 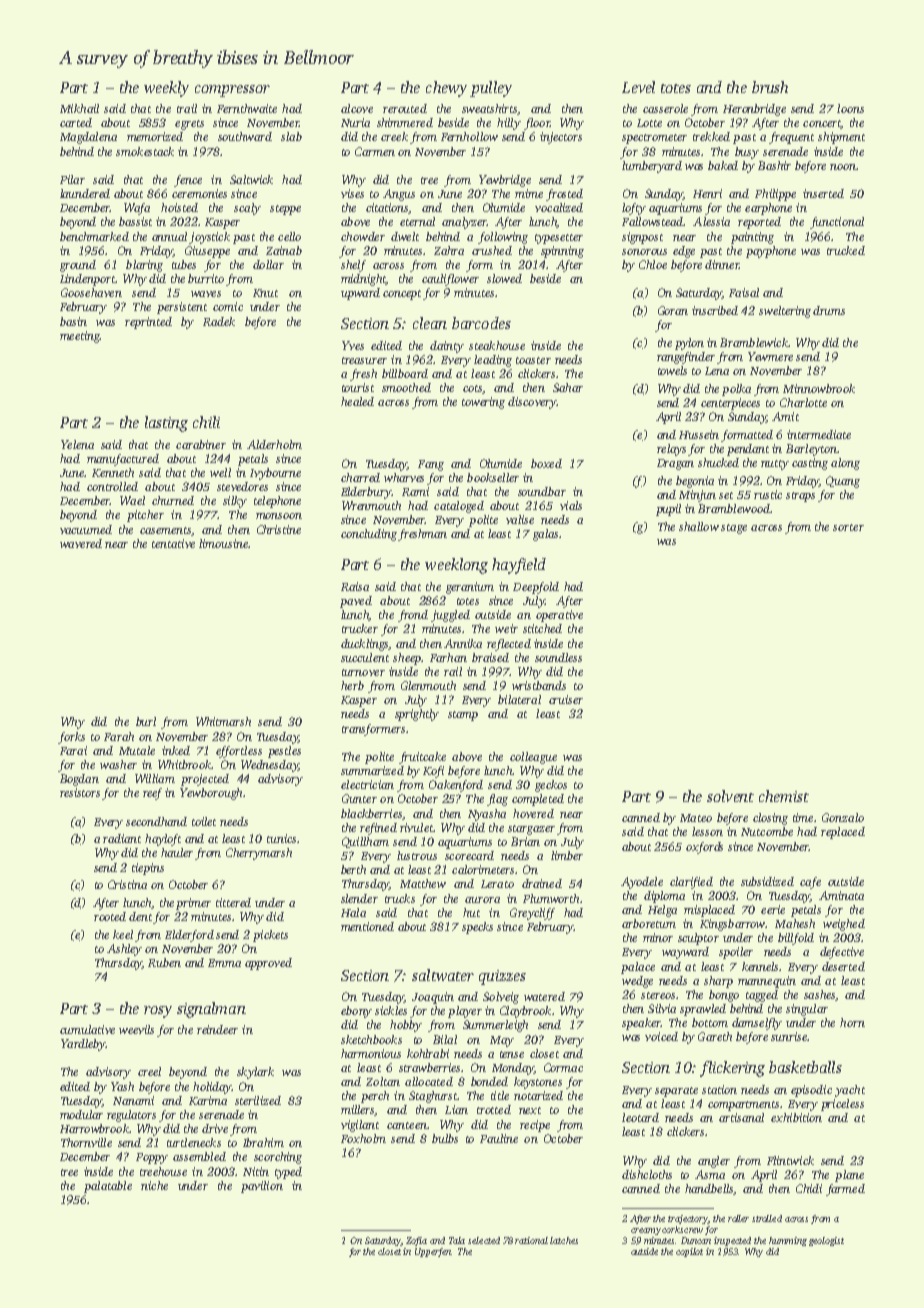 What do you see at coordinates (754, 342) in the document?
I see `Bramblewick` at bounding box center [754, 342].
